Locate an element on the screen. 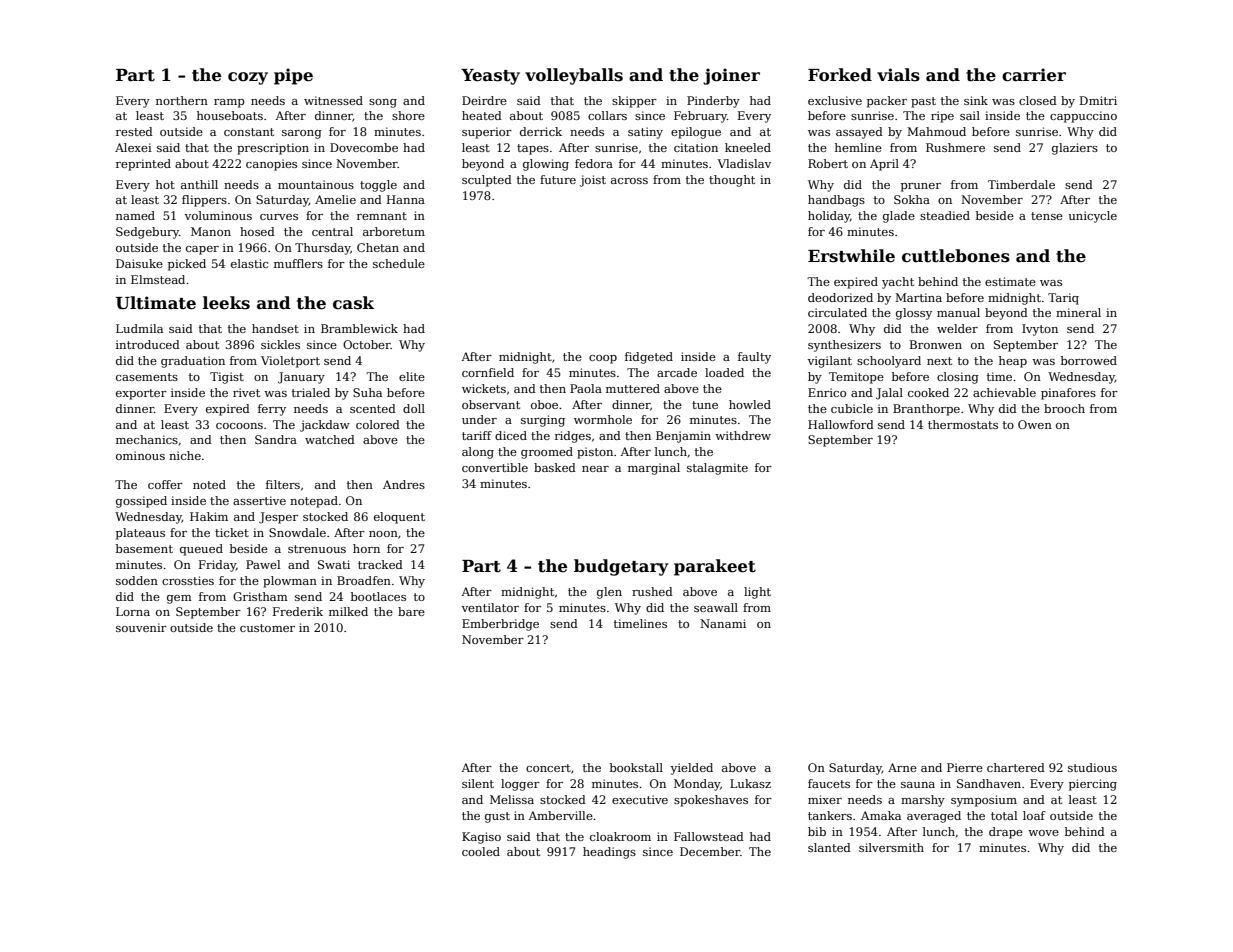  Branthorpe is located at coordinates (926, 410).
